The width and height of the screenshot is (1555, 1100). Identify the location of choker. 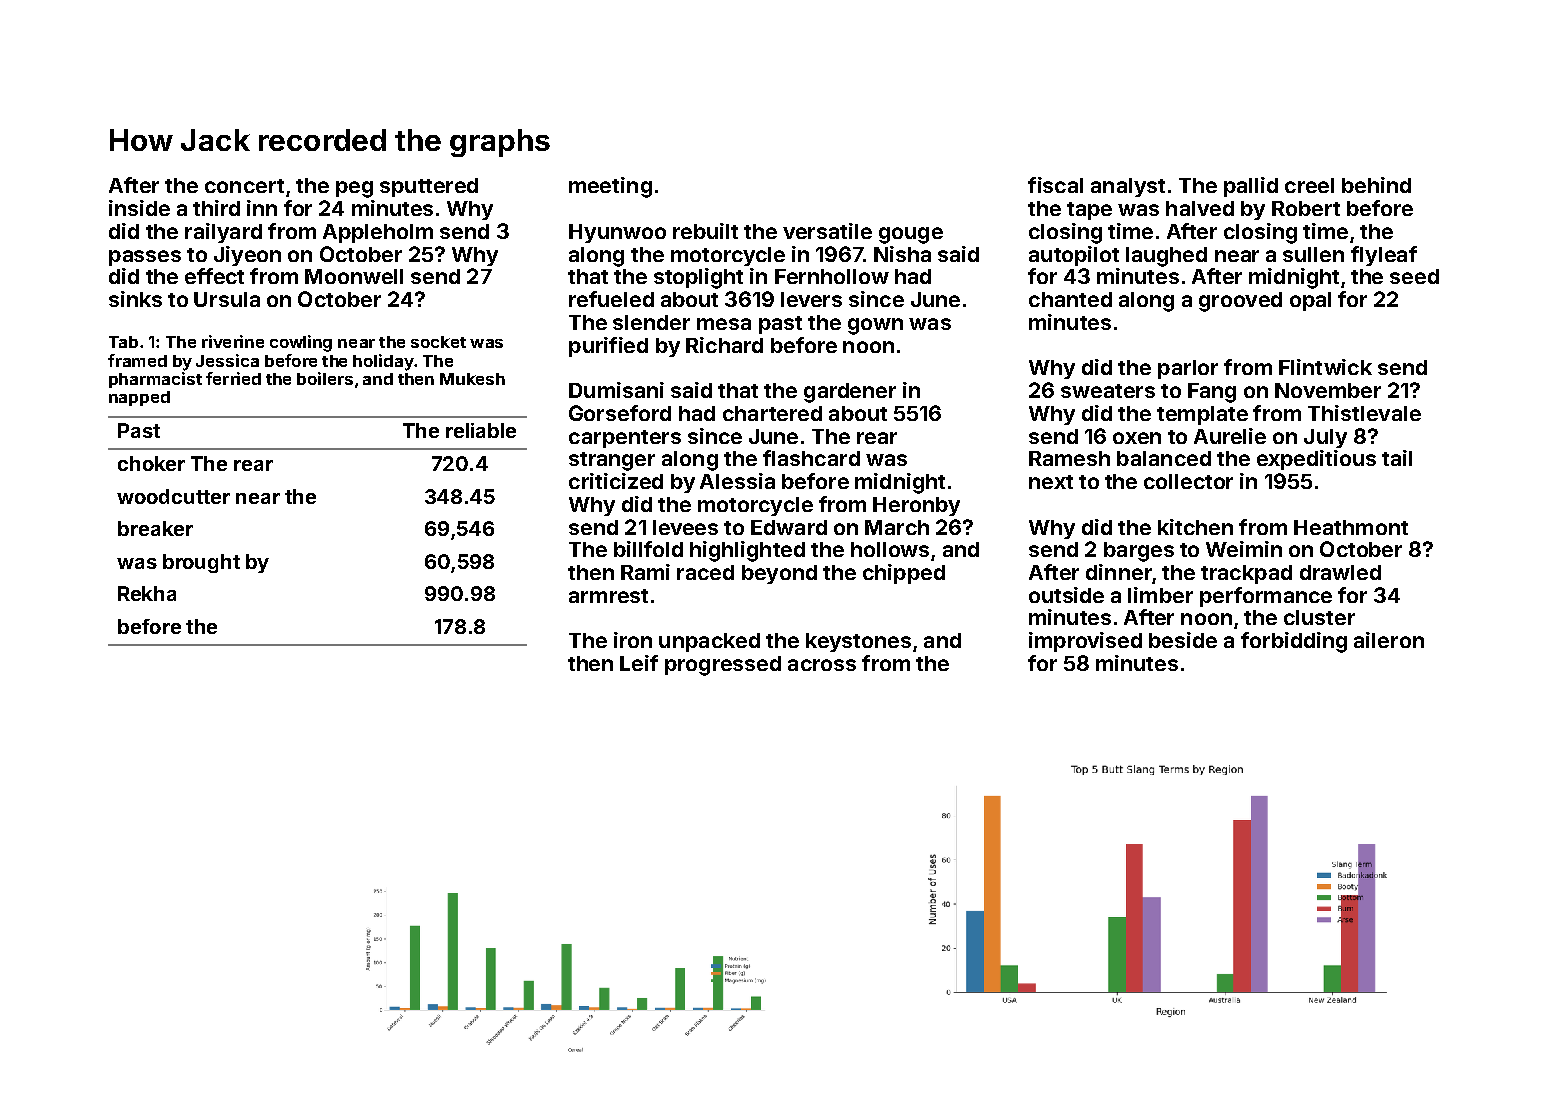
(151, 463).
